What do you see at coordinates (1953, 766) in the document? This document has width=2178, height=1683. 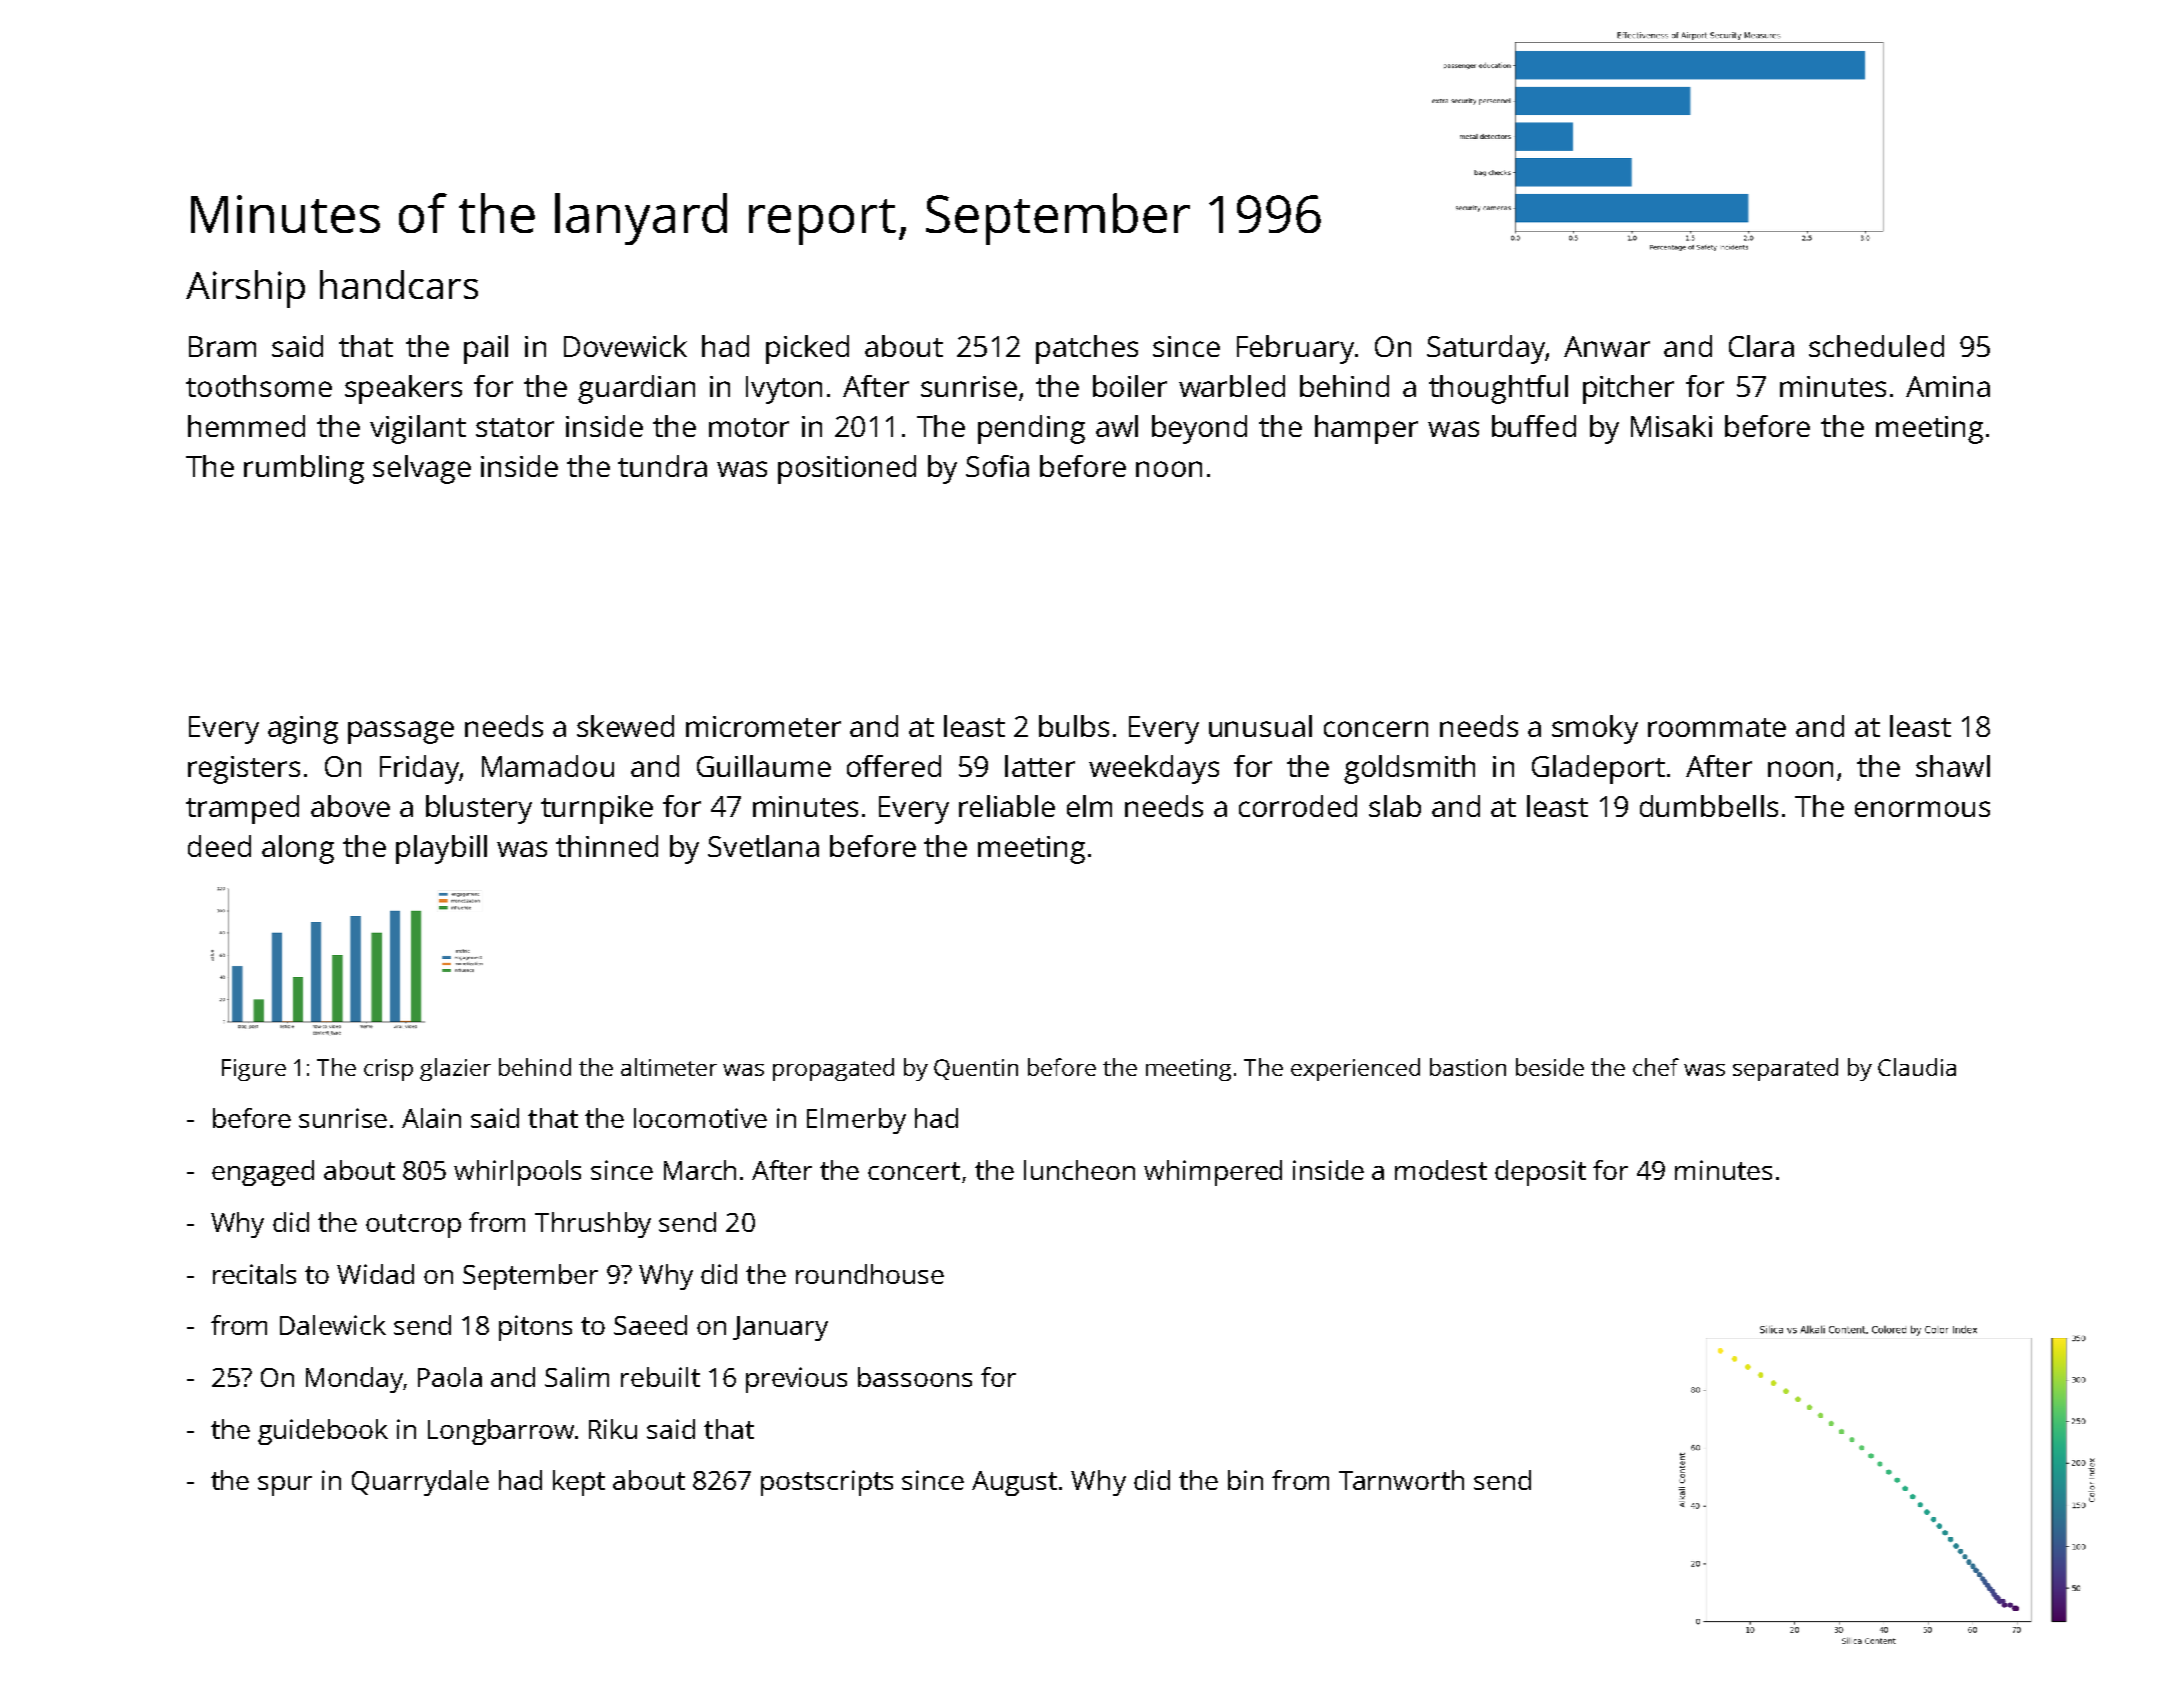 I see `shawl` at bounding box center [1953, 766].
